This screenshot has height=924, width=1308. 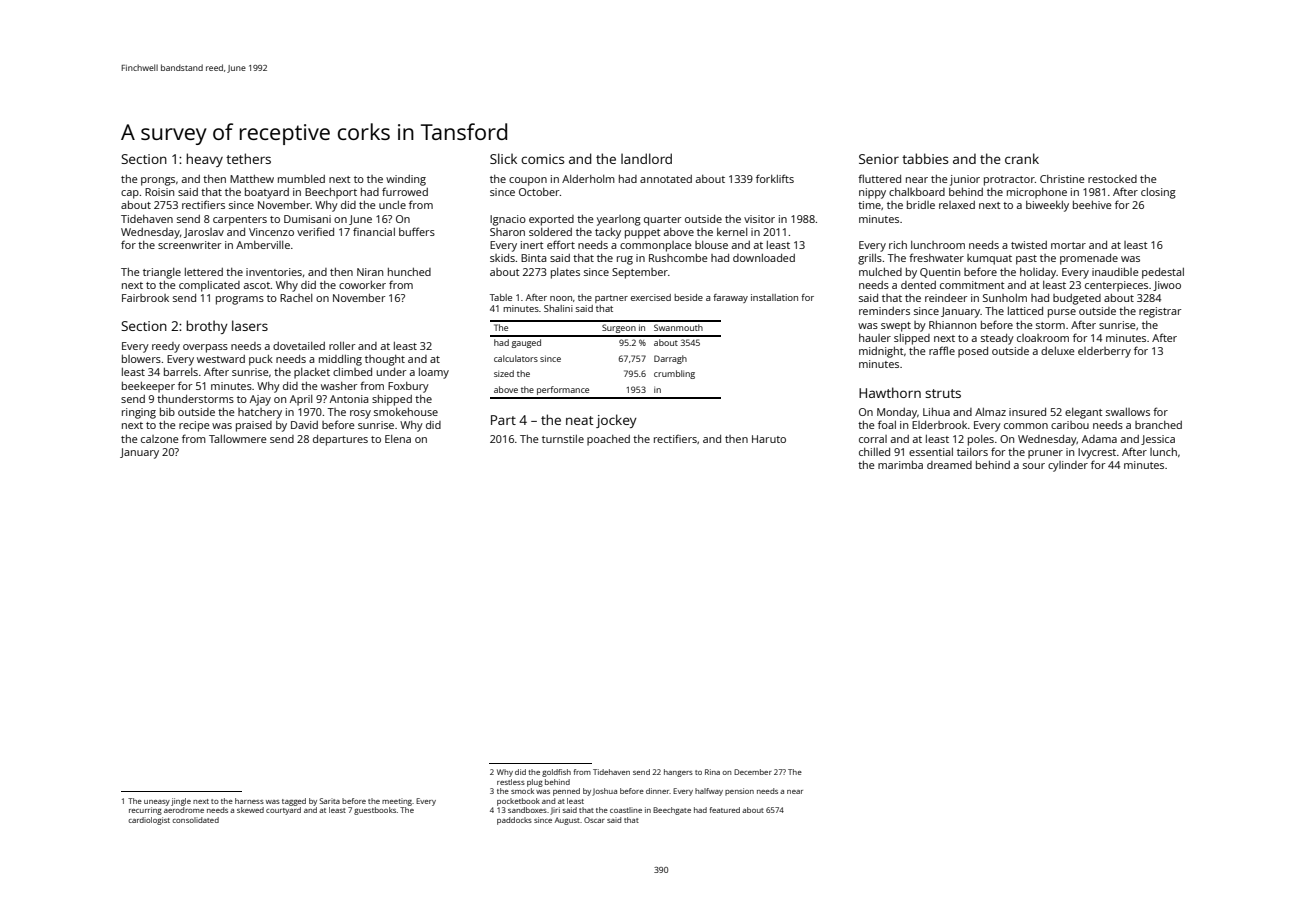 I want to click on Jaroslav, so click(x=204, y=233).
